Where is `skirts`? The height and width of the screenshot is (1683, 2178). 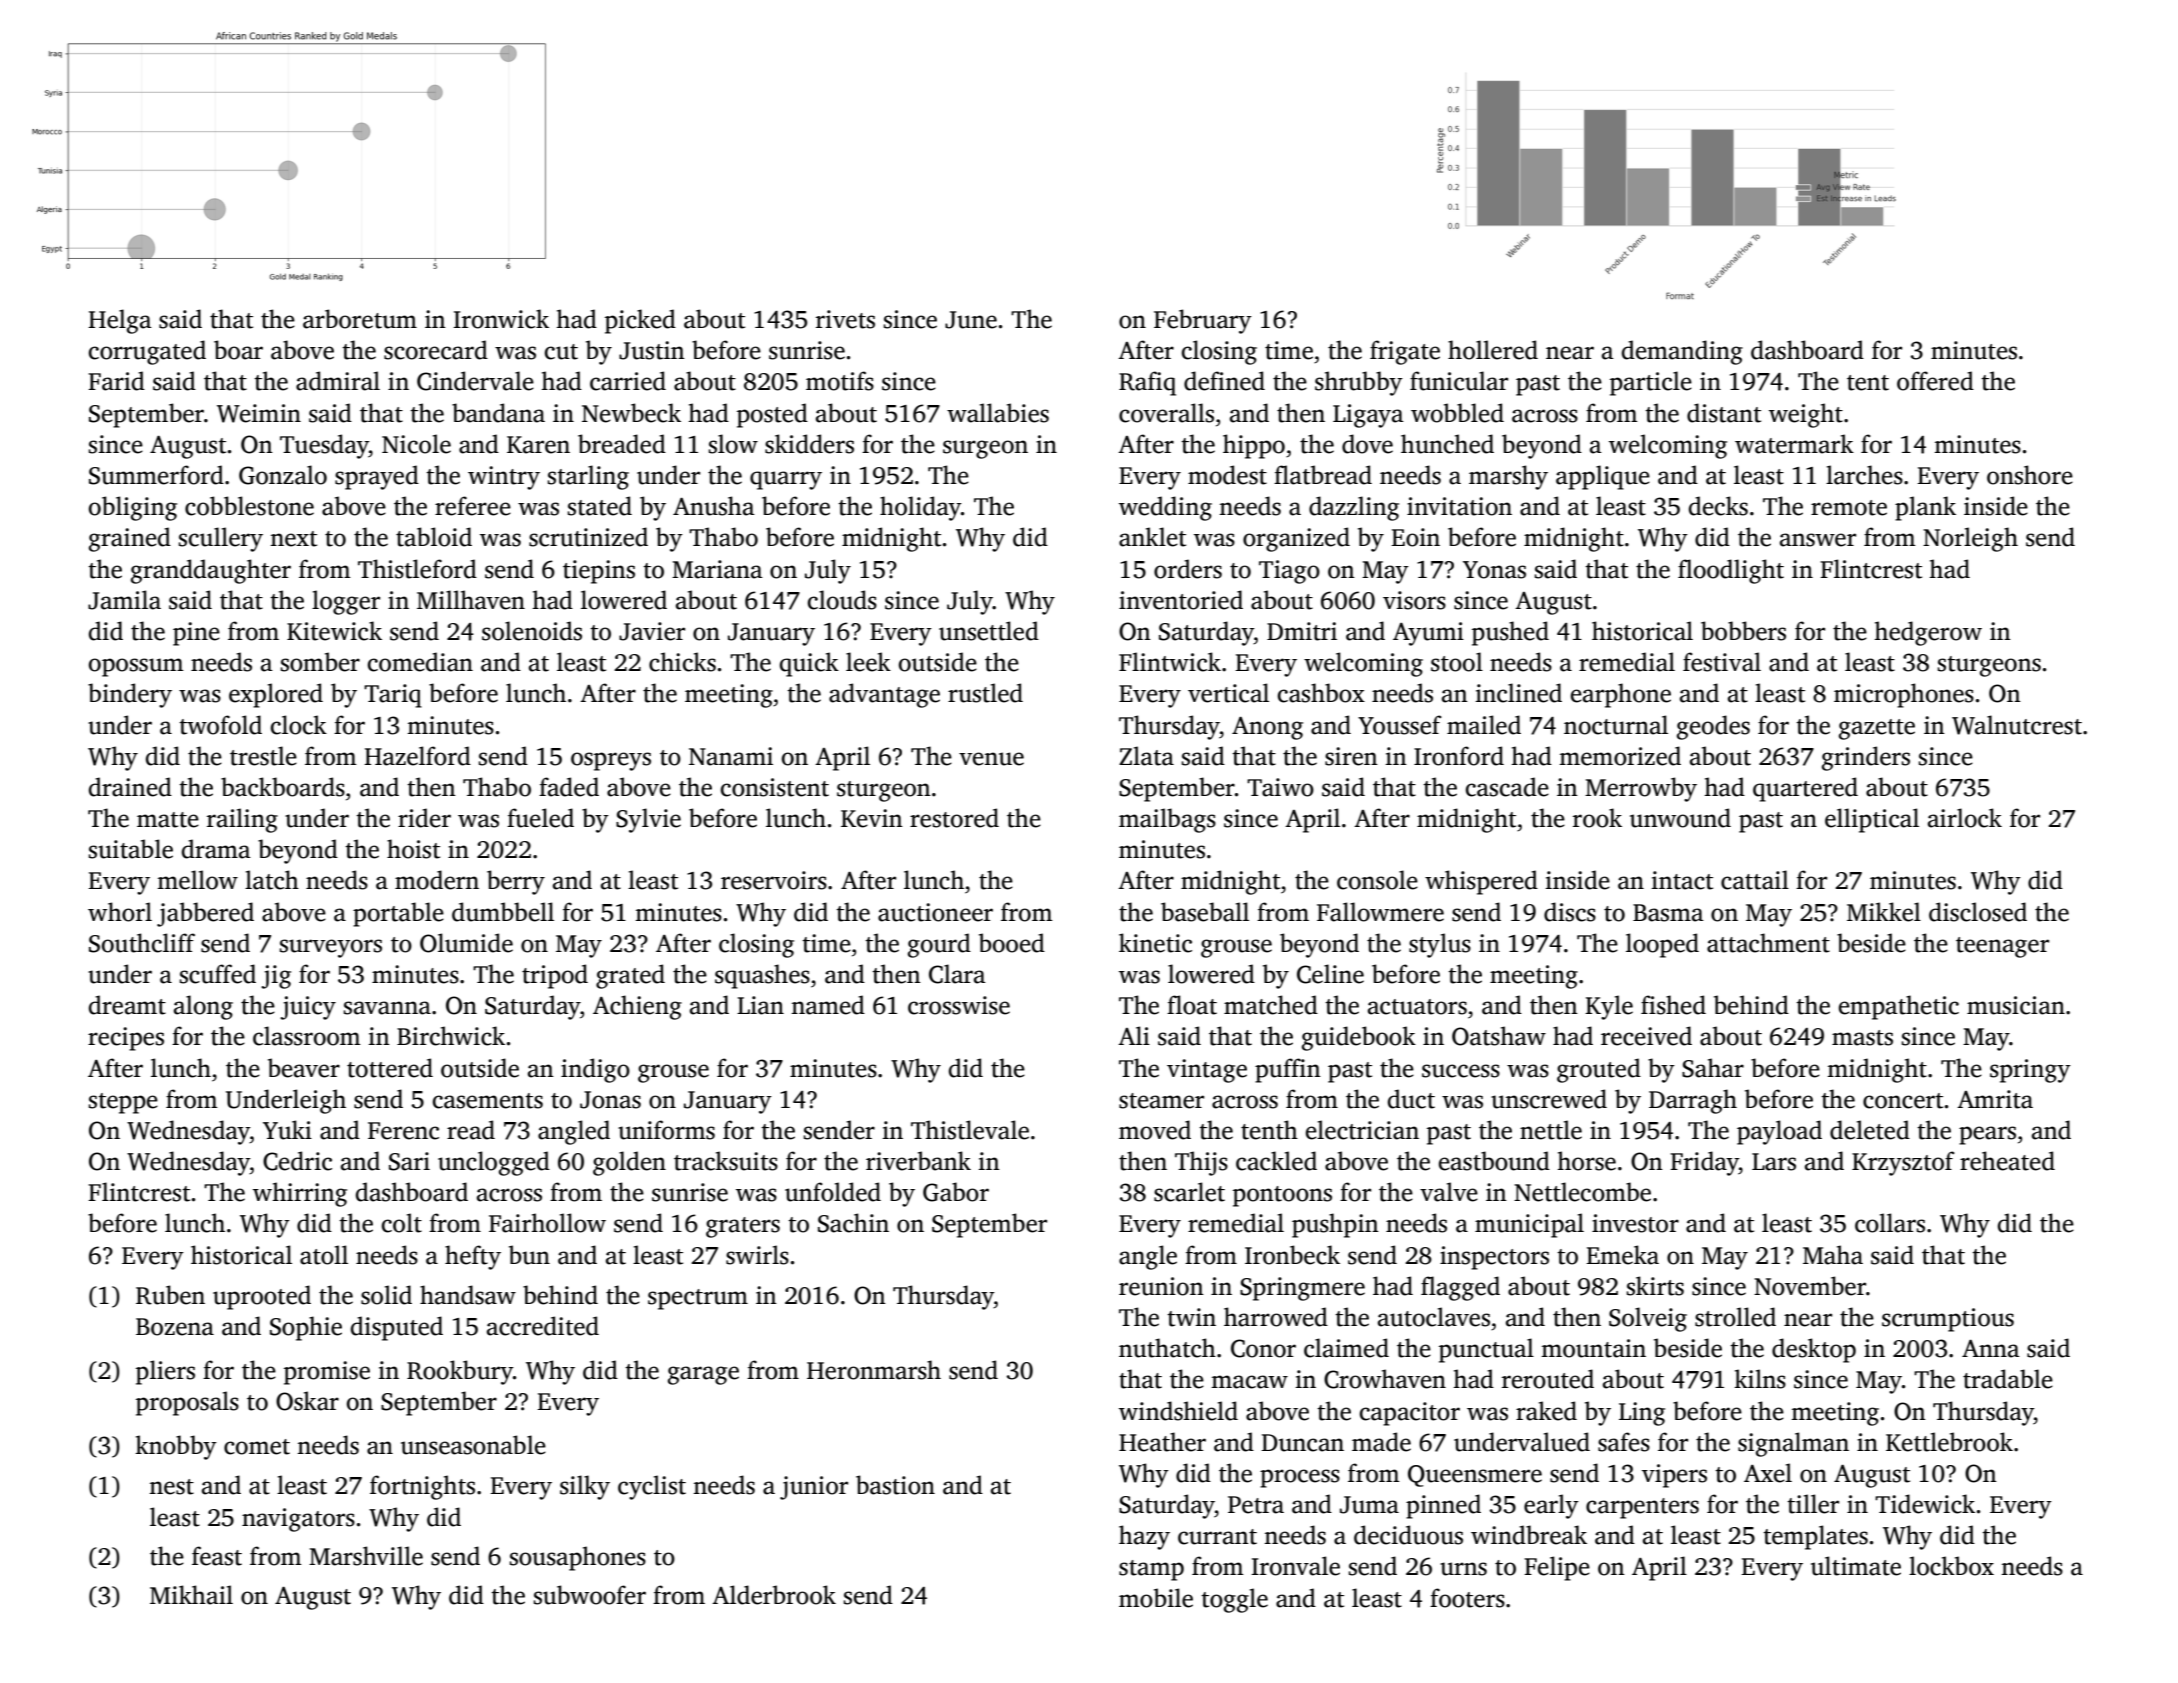 skirts is located at coordinates (1655, 1286).
